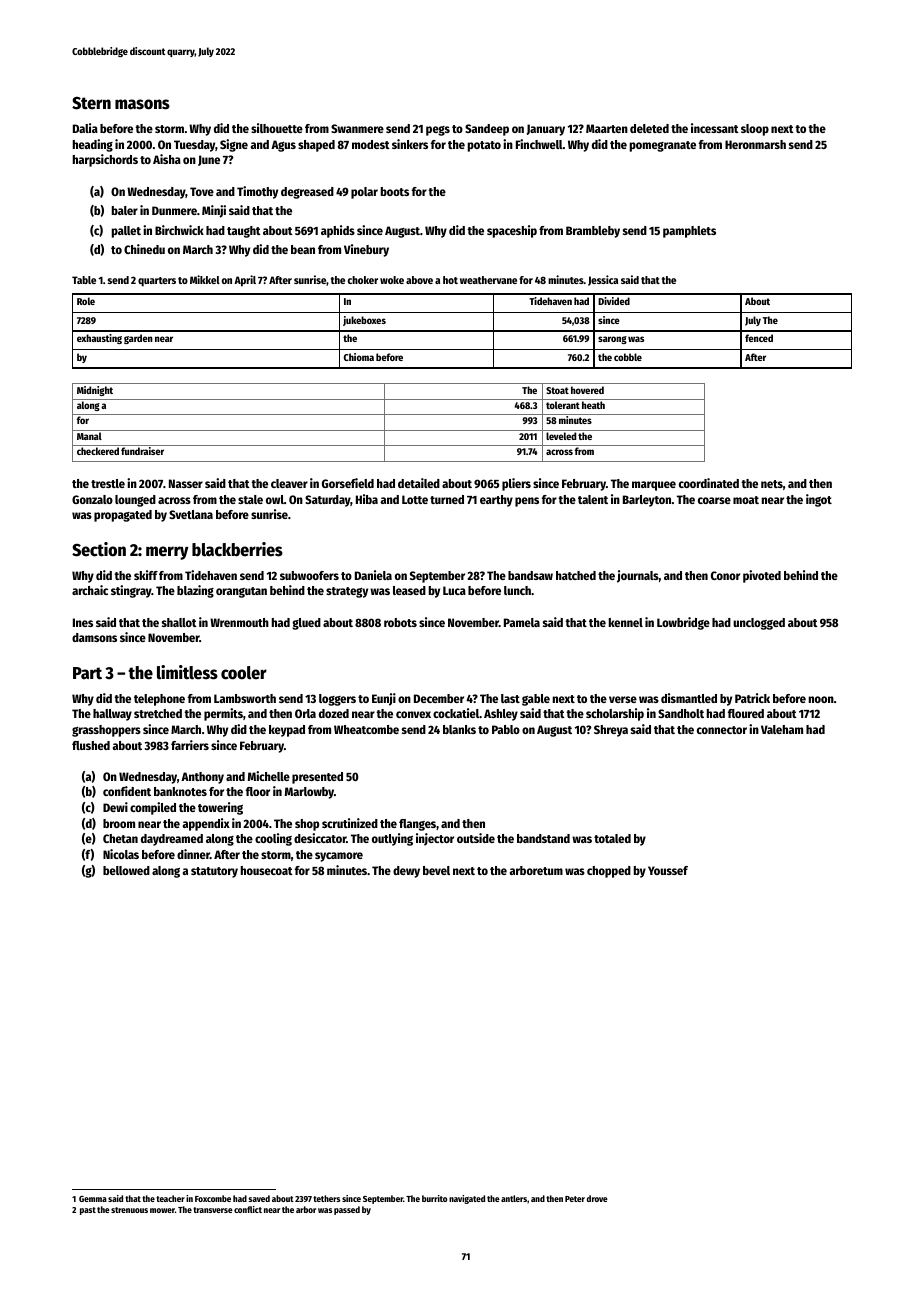 This screenshot has height=1308, width=924. I want to click on January, so click(546, 130).
